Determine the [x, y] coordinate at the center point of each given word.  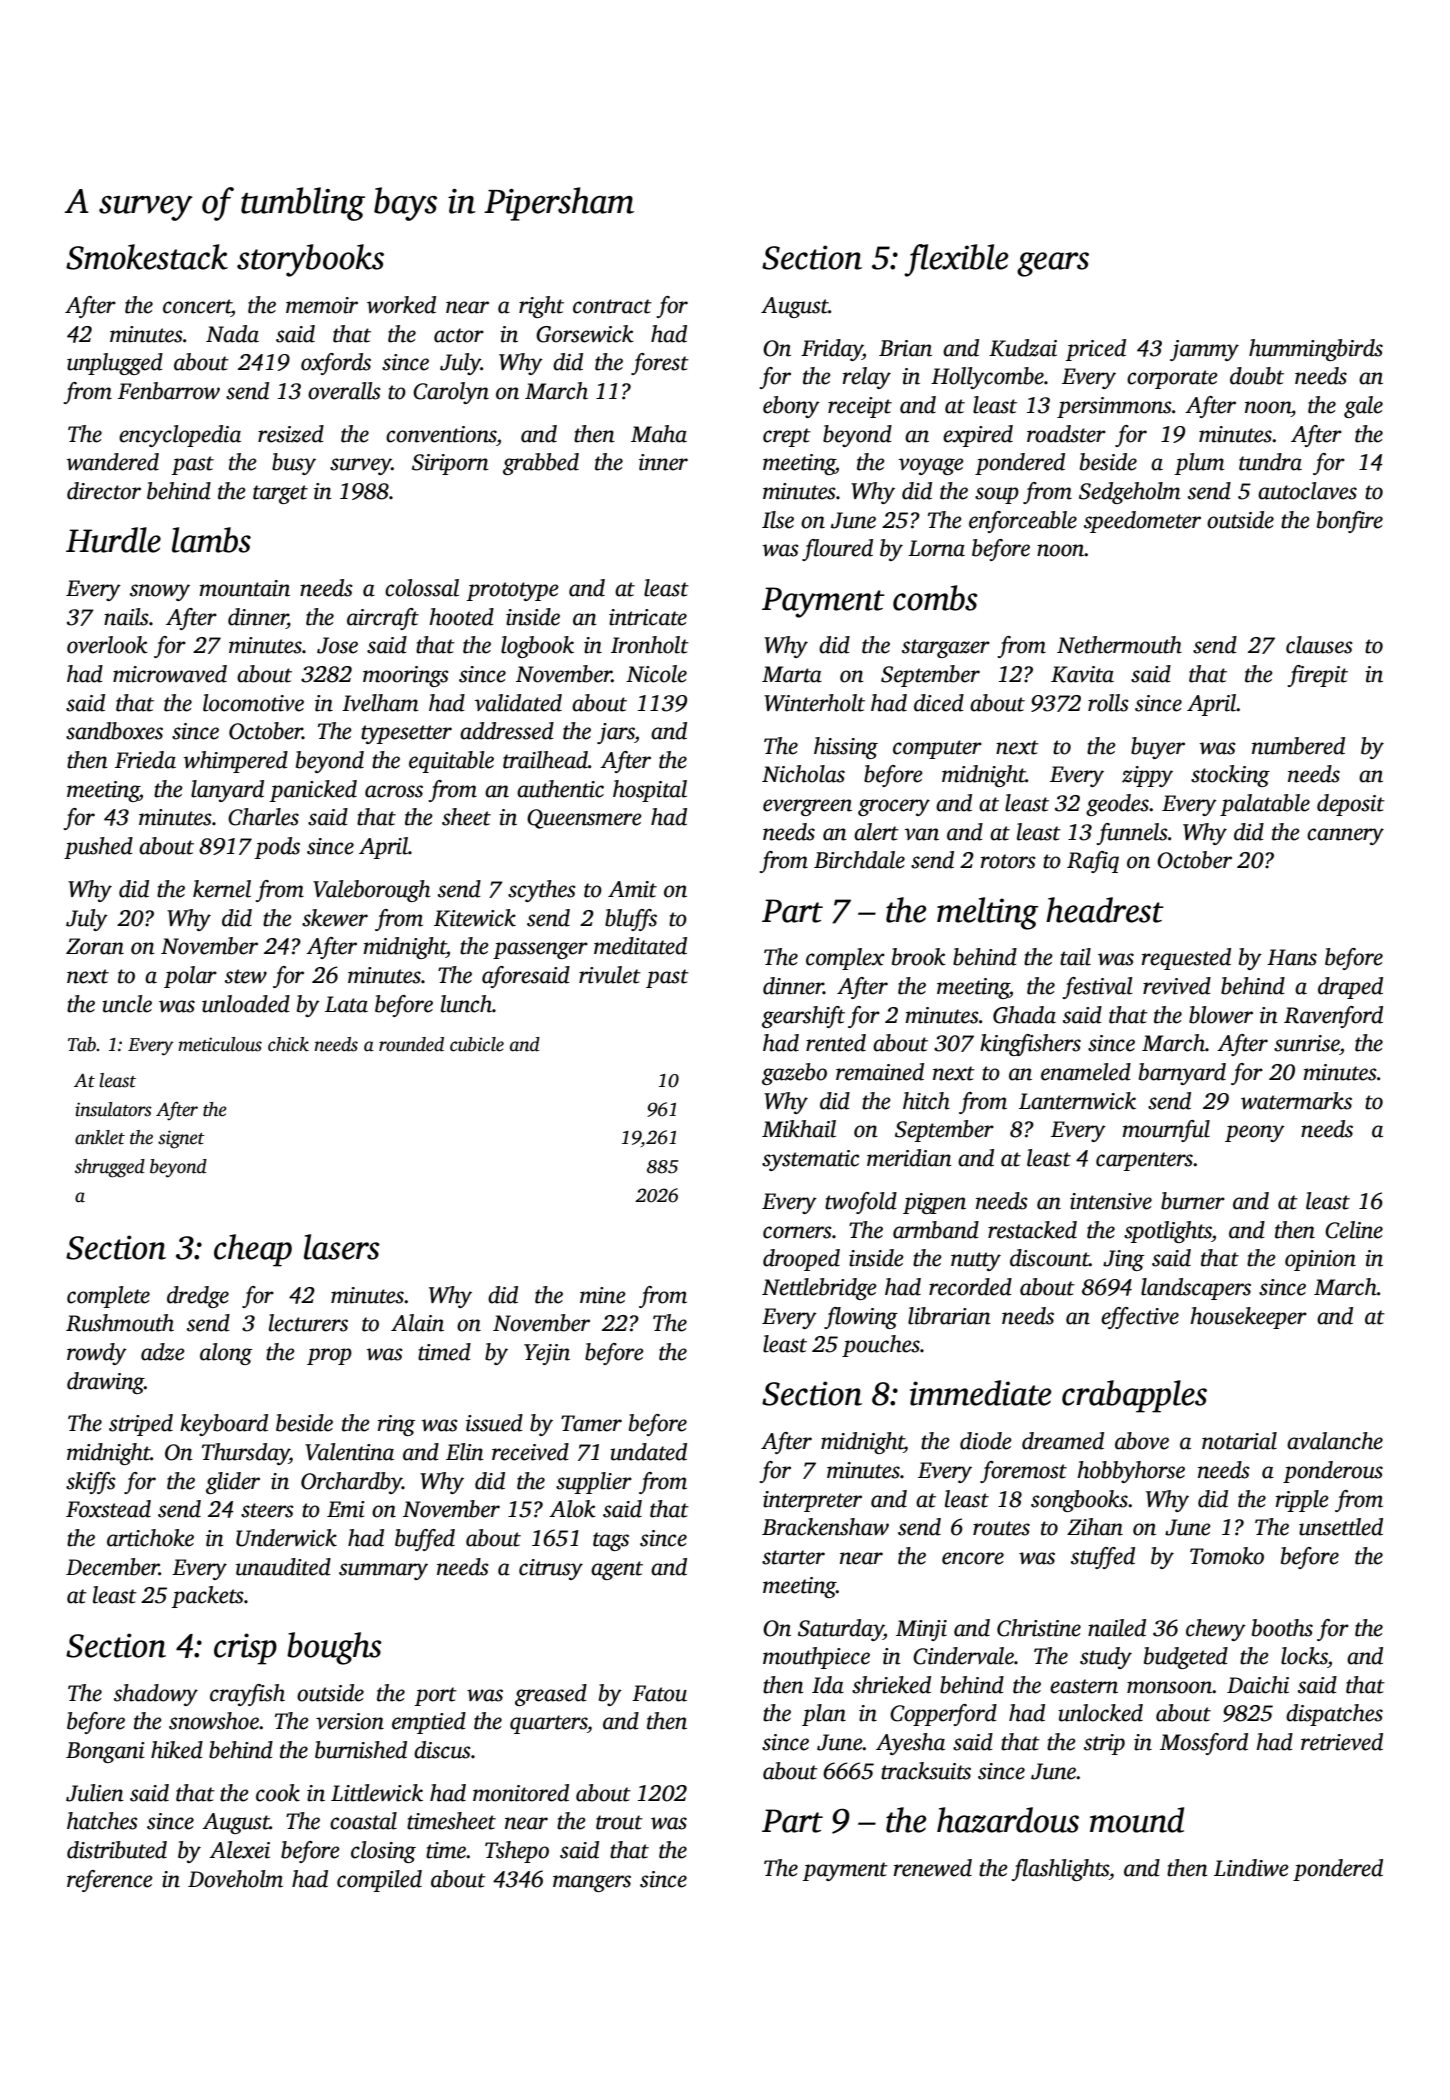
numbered [1298, 746]
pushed [98, 848]
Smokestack [147, 257]
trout [619, 1822]
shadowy [156, 1695]
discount [1049, 1258]
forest [660, 364]
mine [602, 1295]
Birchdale [859, 860]
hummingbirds [1316, 350]
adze [162, 1352]
